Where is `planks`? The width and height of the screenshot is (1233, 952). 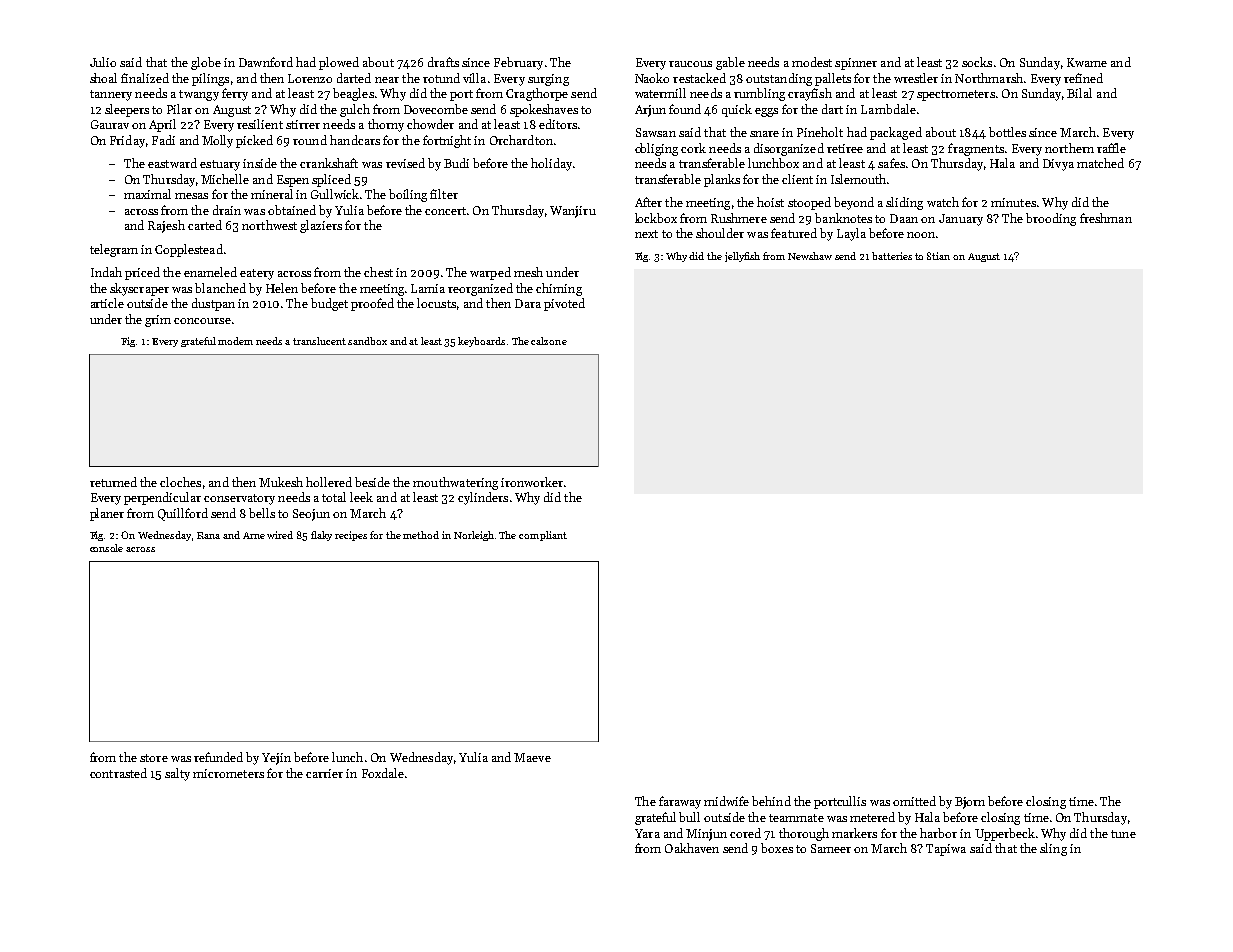
planks is located at coordinates (722, 180).
